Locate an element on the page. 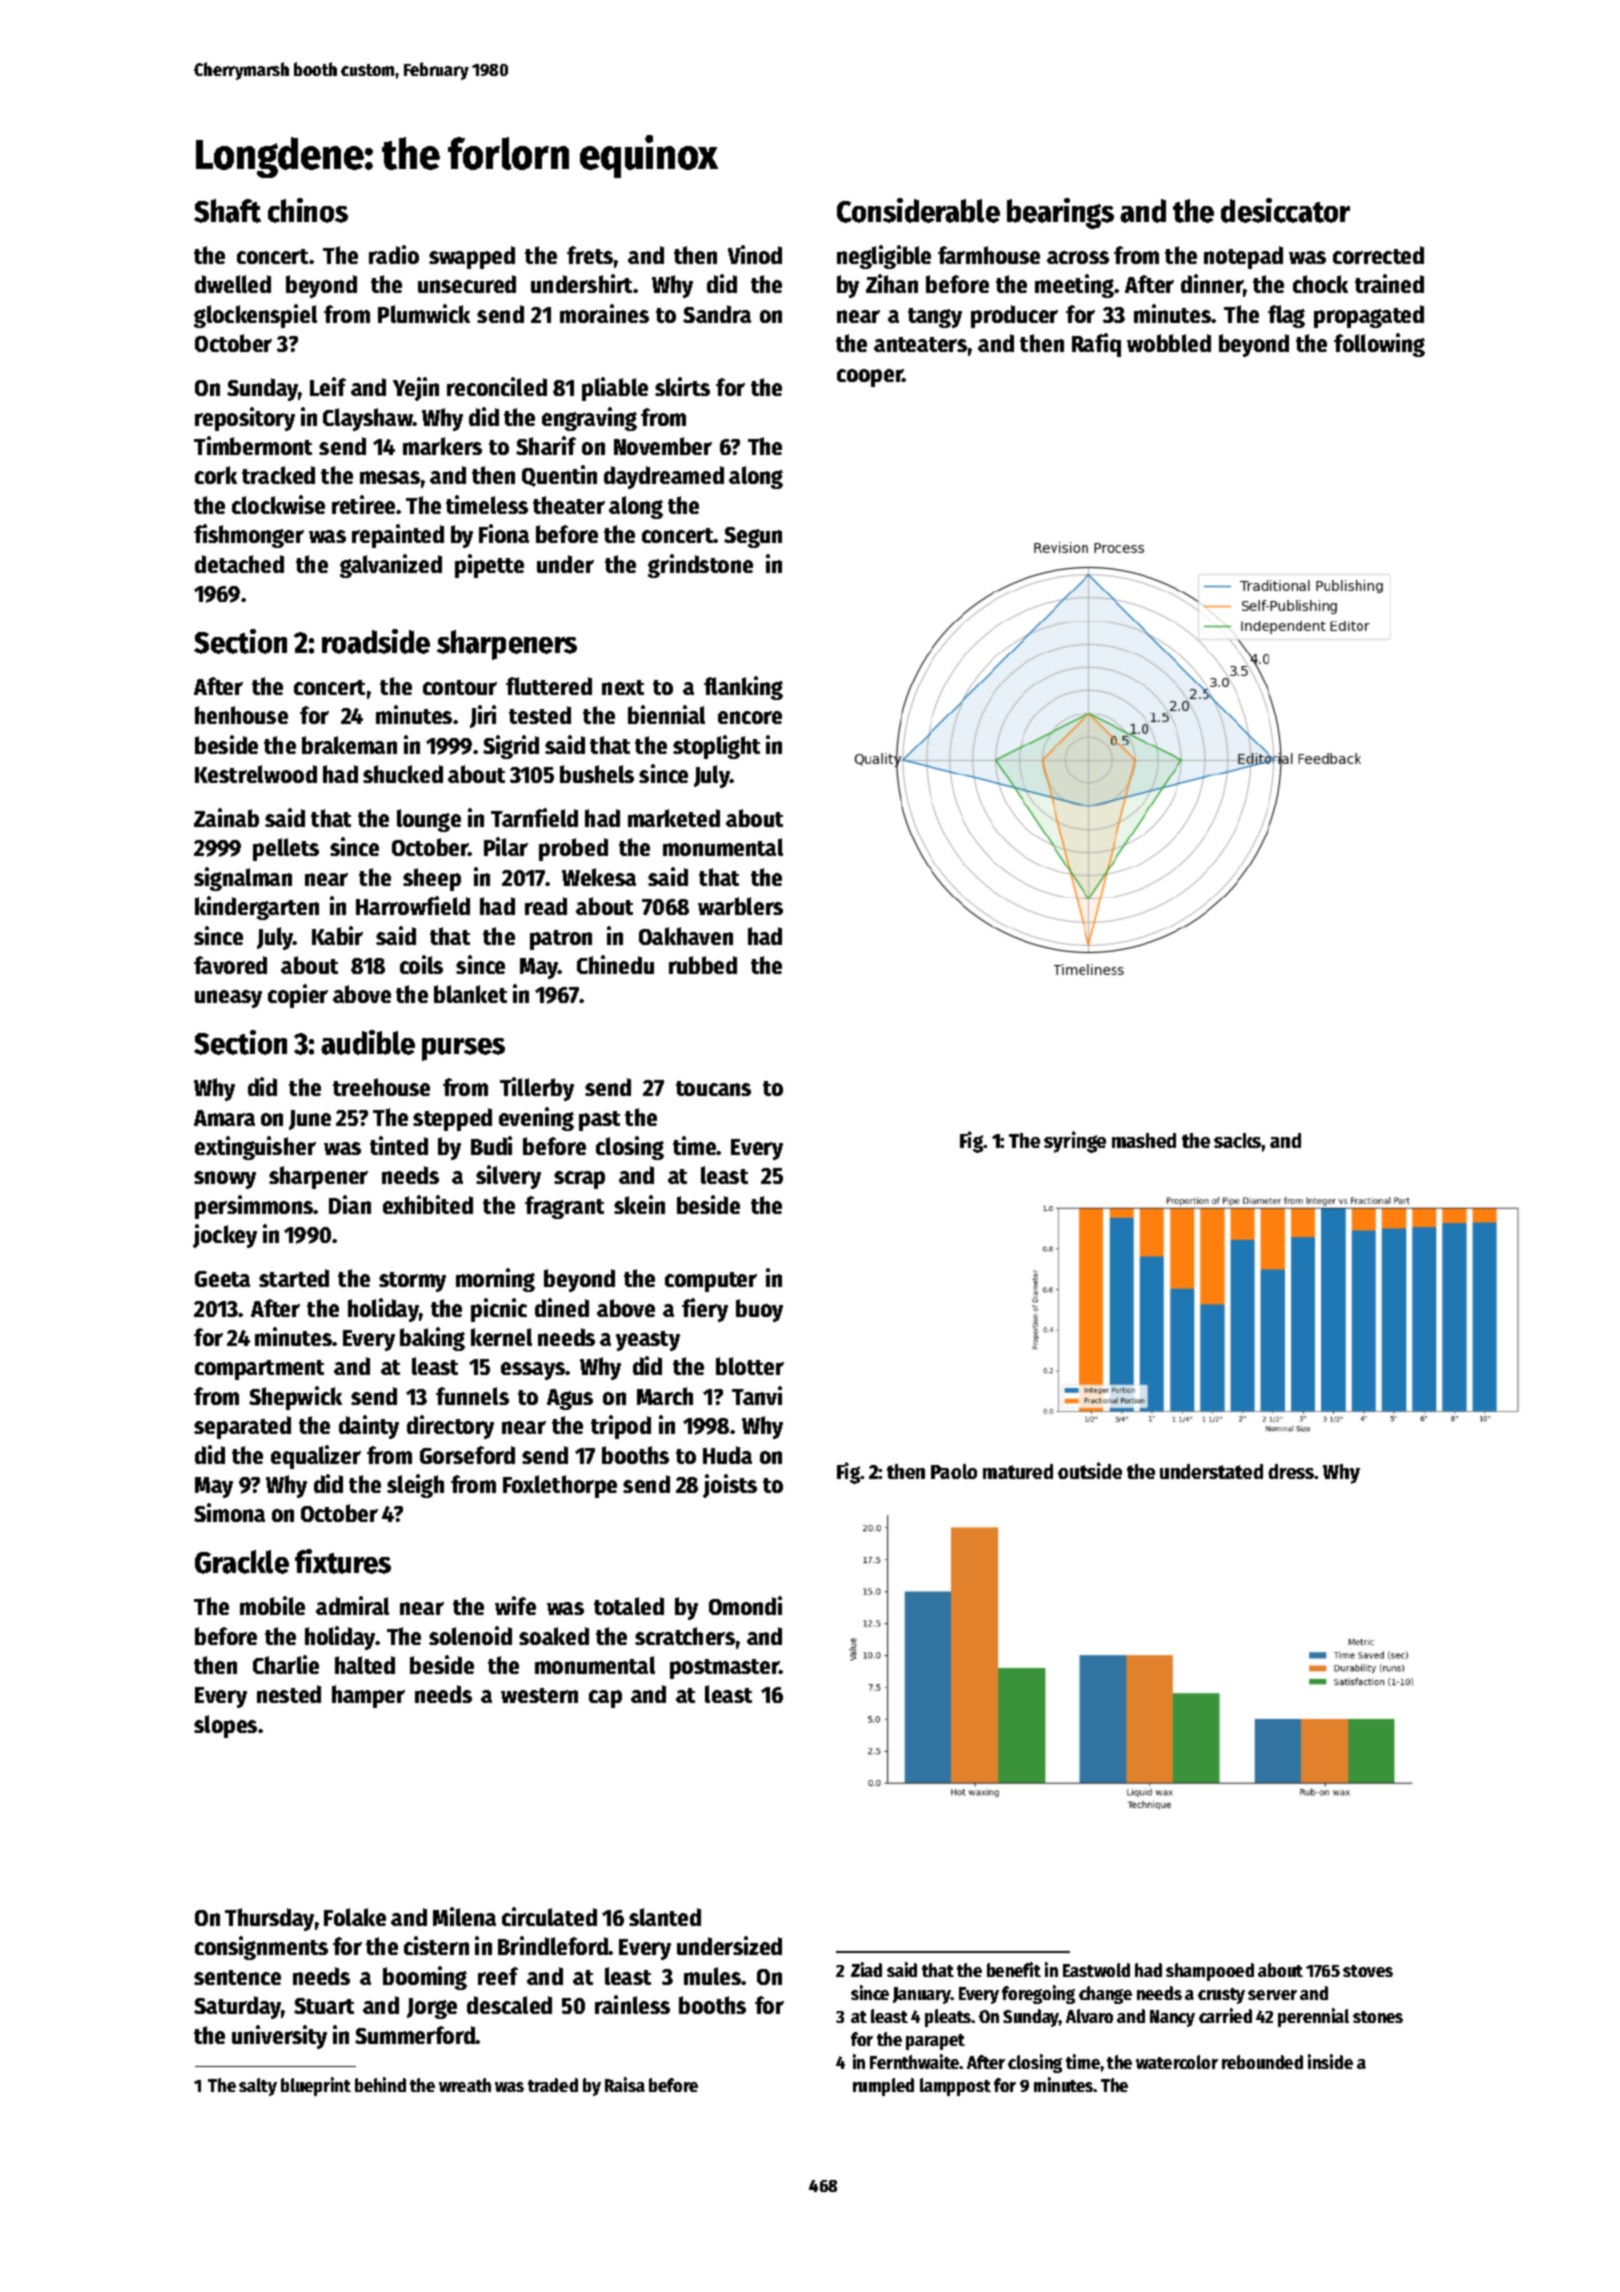 The width and height of the image is (1620, 2292). dress is located at coordinates (1291, 1471).
